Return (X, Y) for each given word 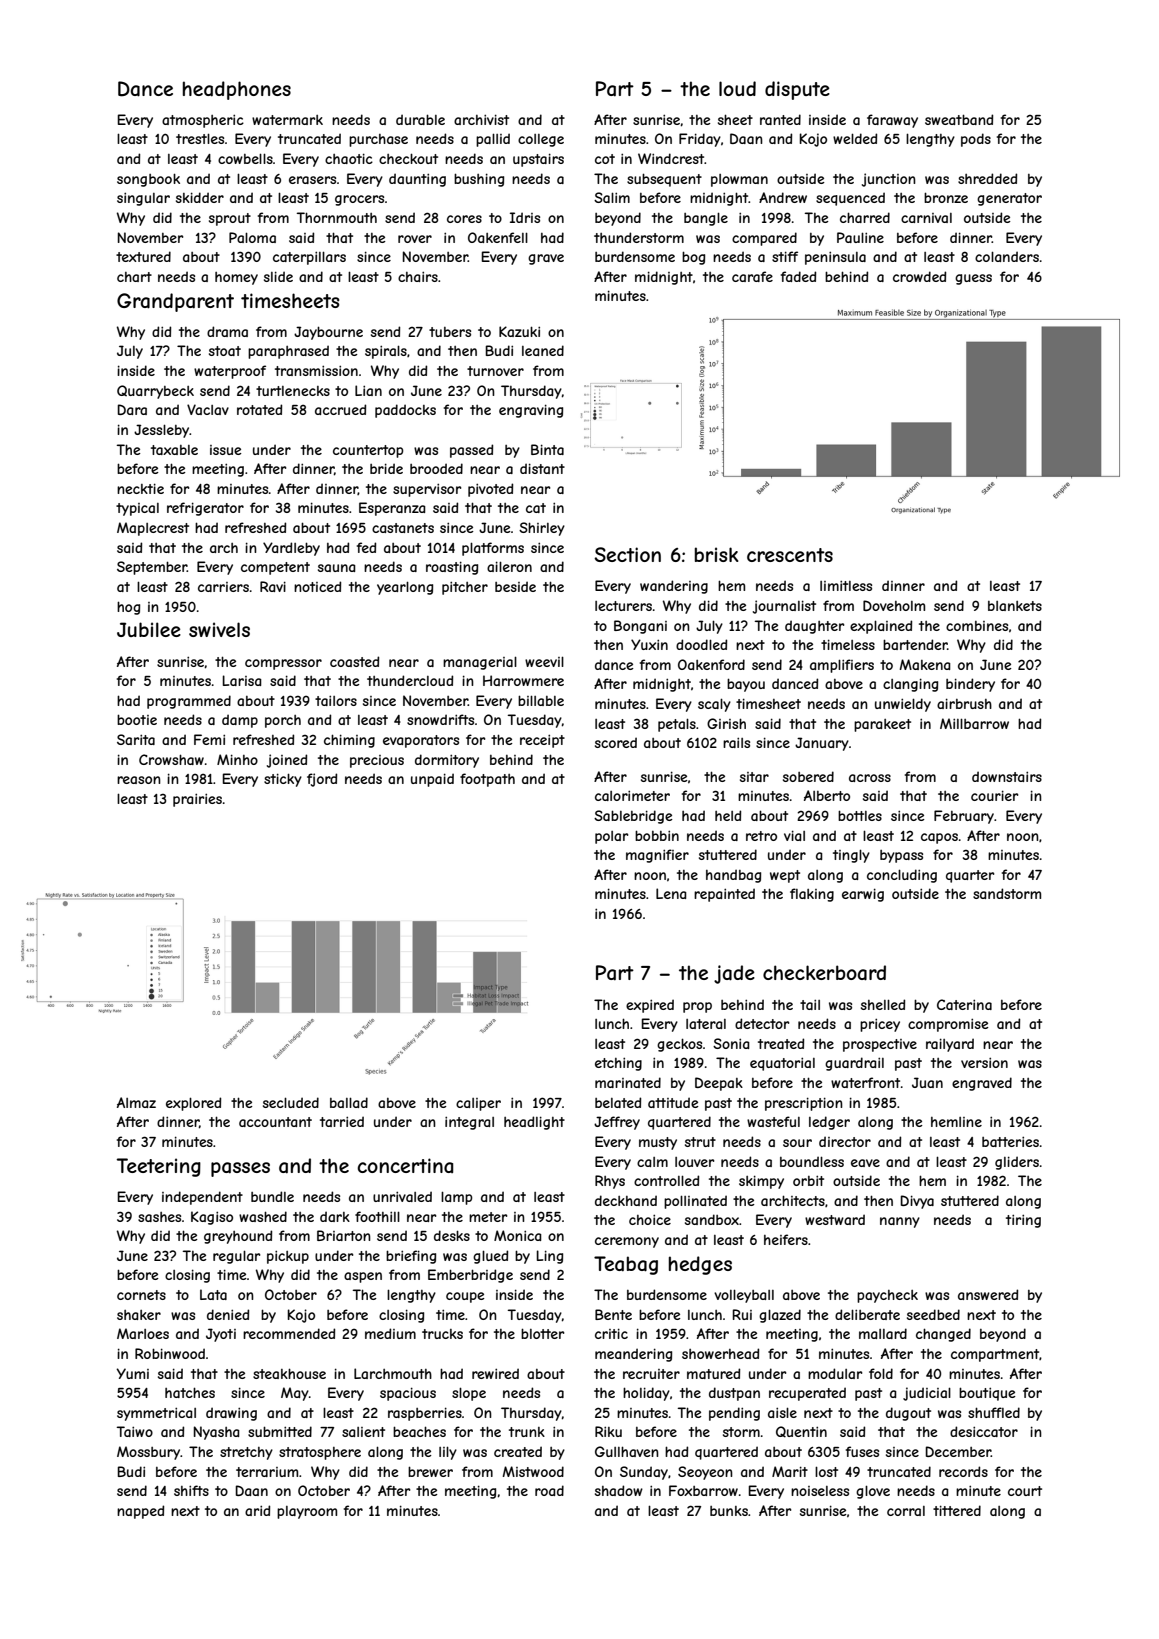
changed (943, 1335)
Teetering (159, 1167)
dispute (797, 90)
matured (713, 1373)
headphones (237, 90)
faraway (892, 121)
